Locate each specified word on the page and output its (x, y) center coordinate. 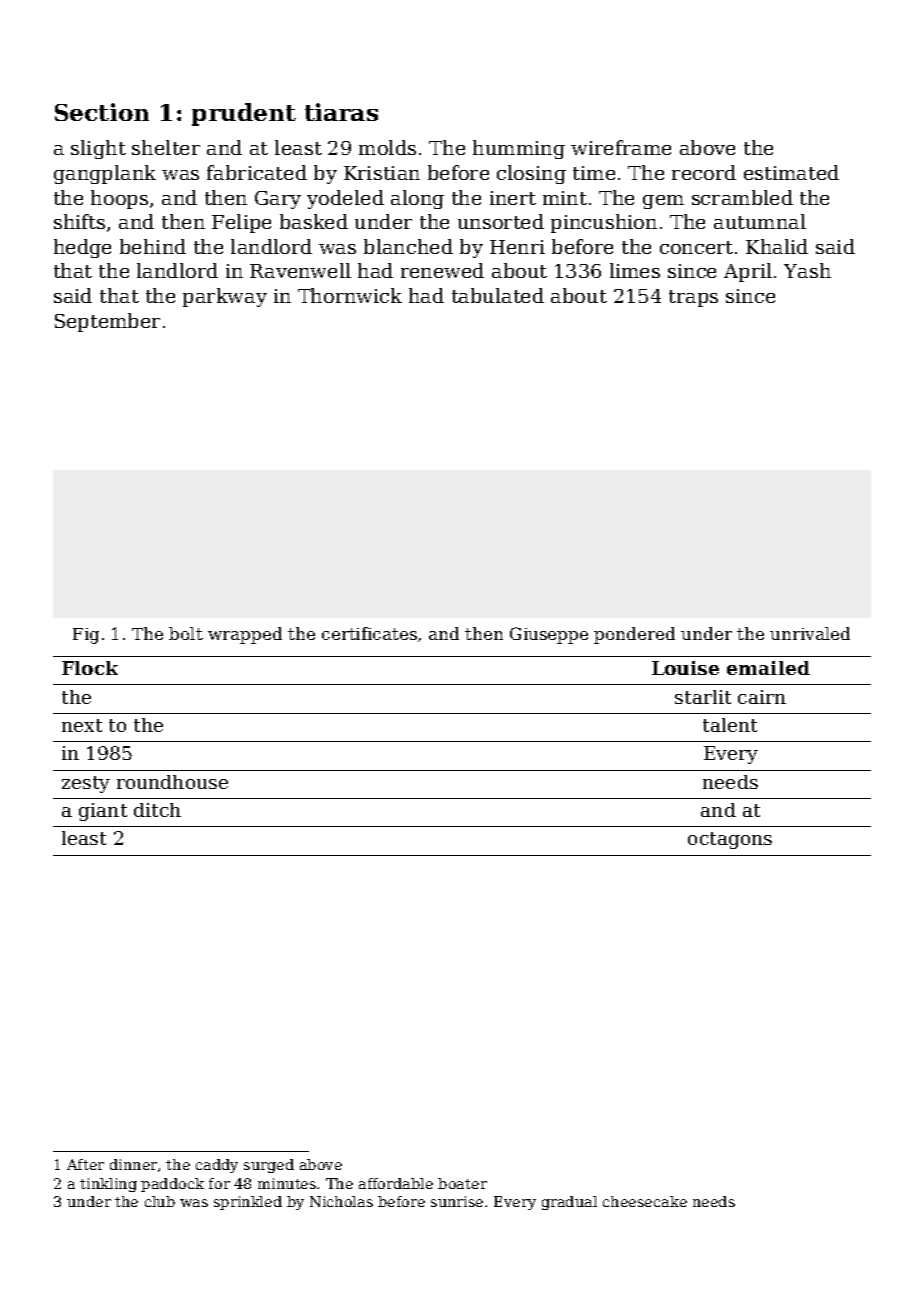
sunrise (457, 1201)
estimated (791, 172)
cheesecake (645, 1201)
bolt (186, 633)
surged (269, 1166)
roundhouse (172, 782)
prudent (244, 114)
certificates (369, 633)
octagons (730, 840)
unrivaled (810, 633)
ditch (157, 810)
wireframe (621, 147)
